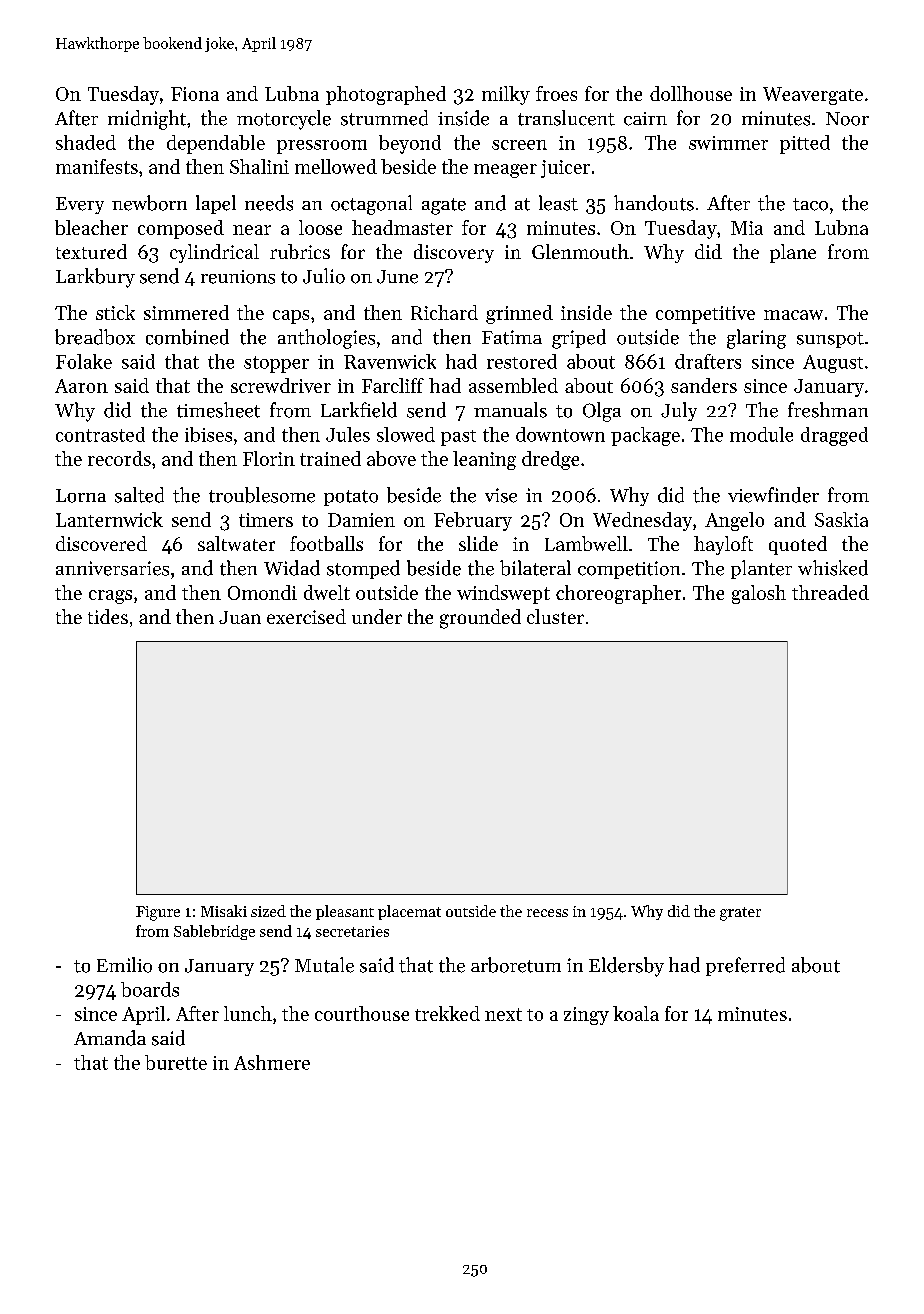 The image size is (924, 1314). I want to click on Misaki, so click(224, 911).
